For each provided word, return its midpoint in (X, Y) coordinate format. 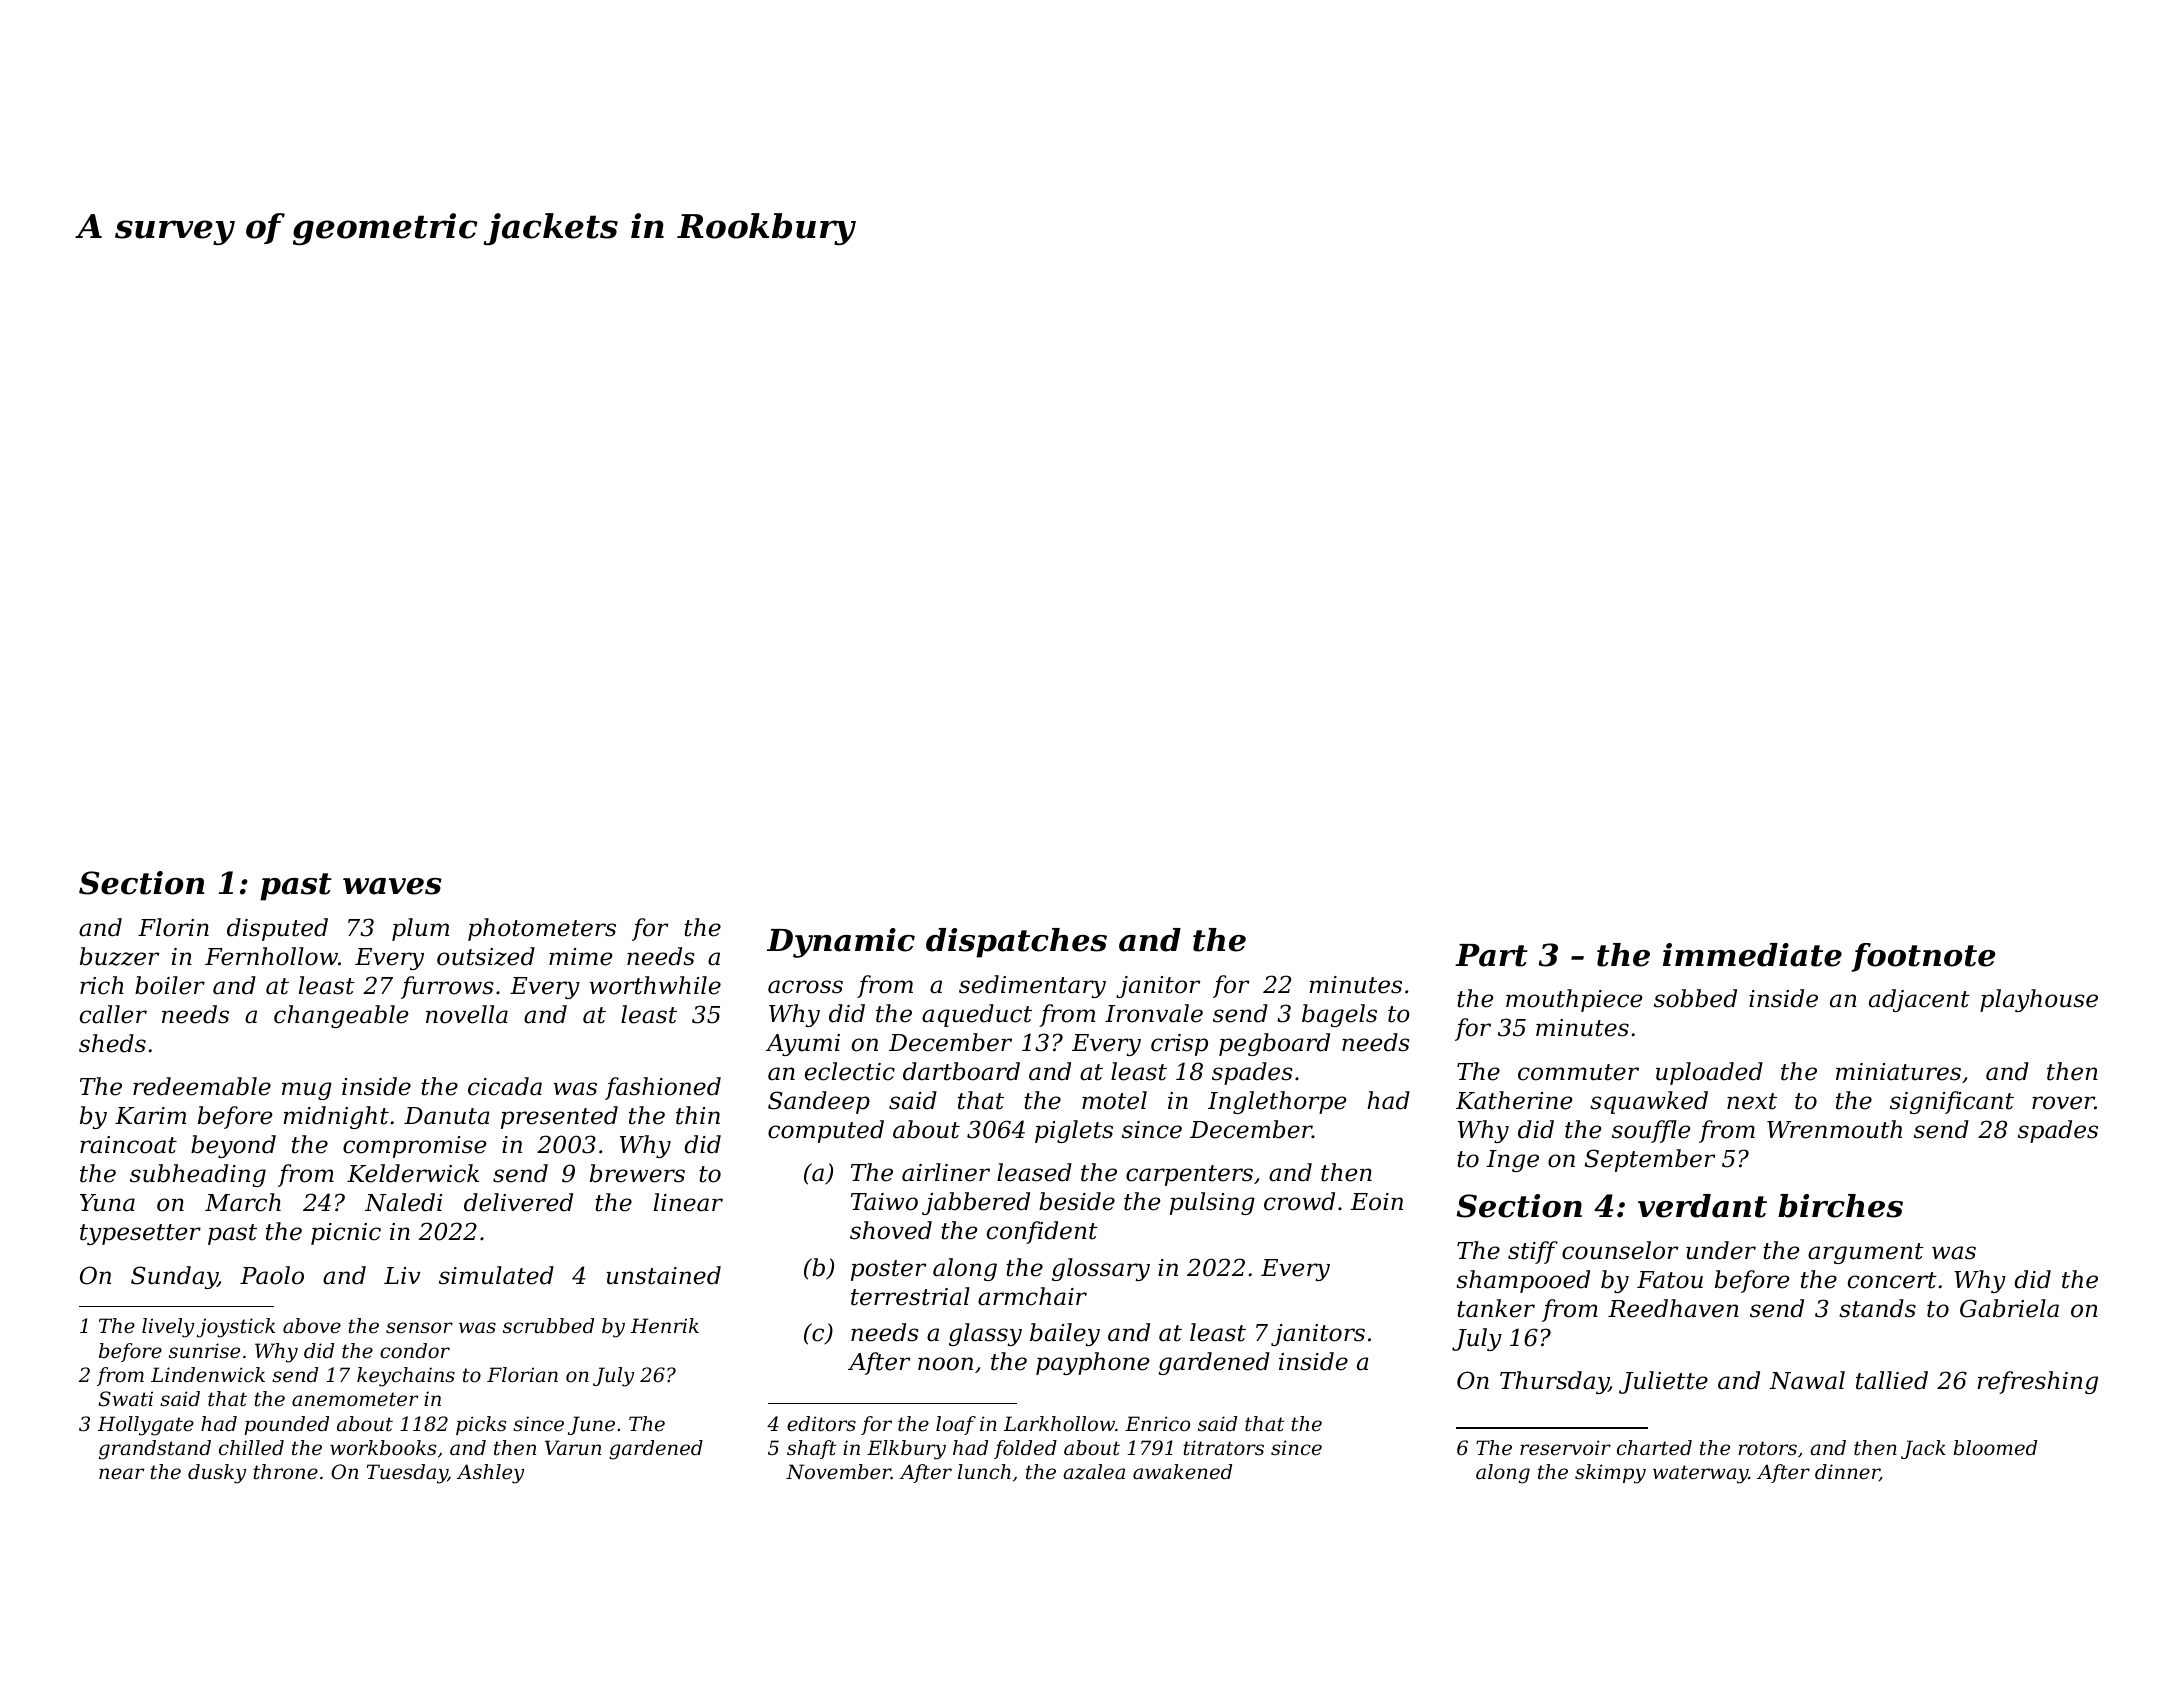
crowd (1299, 1201)
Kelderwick (413, 1173)
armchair (1032, 1296)
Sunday (174, 1277)
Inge (1512, 1161)
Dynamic (841, 943)
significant (1952, 1102)
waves (392, 886)
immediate (1752, 955)
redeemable (202, 1086)
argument (1866, 1253)
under (1721, 1250)
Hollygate (146, 1426)
